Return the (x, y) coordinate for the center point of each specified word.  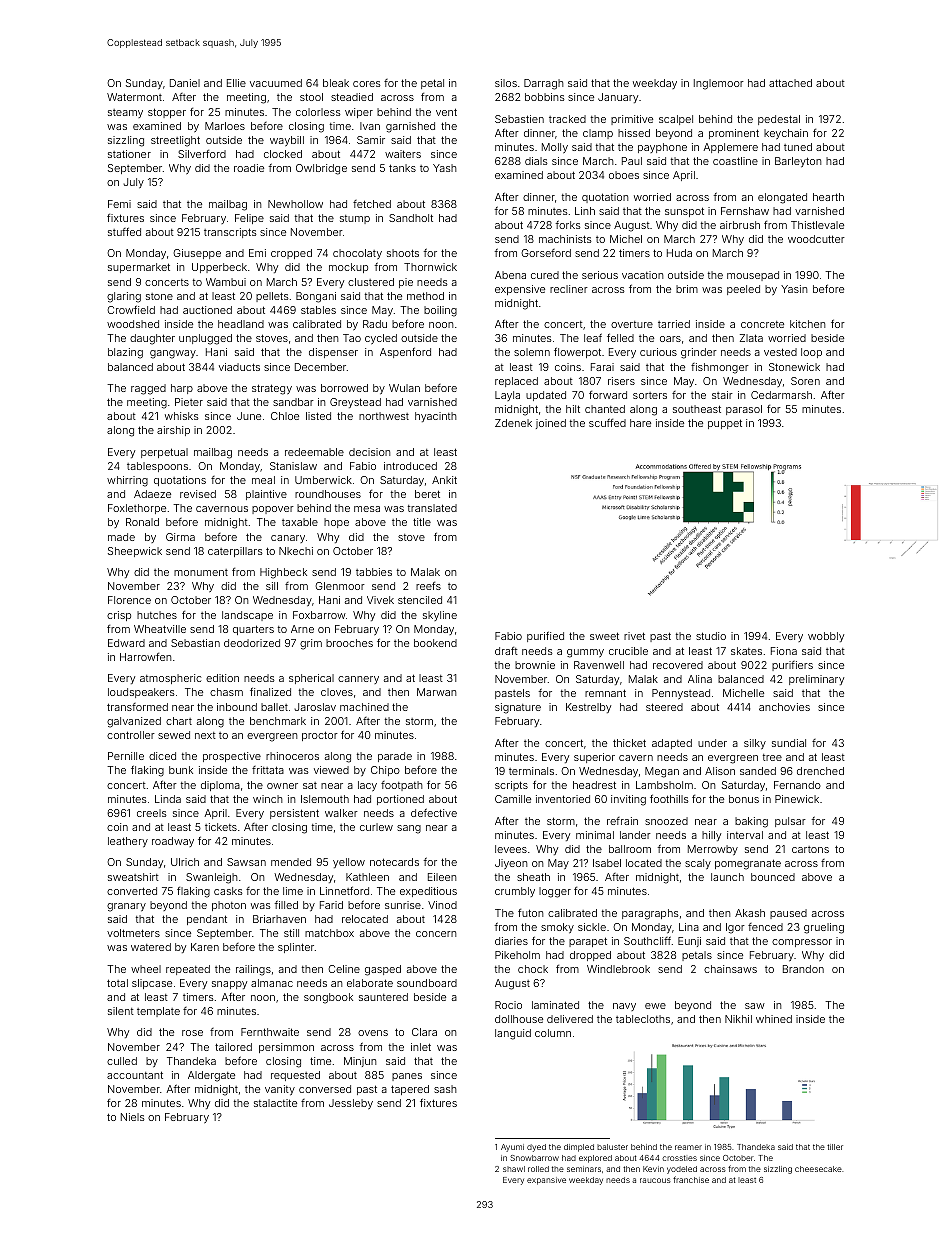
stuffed (124, 231)
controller (131, 735)
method (425, 296)
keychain (786, 134)
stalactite (275, 1103)
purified (545, 636)
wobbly (826, 637)
